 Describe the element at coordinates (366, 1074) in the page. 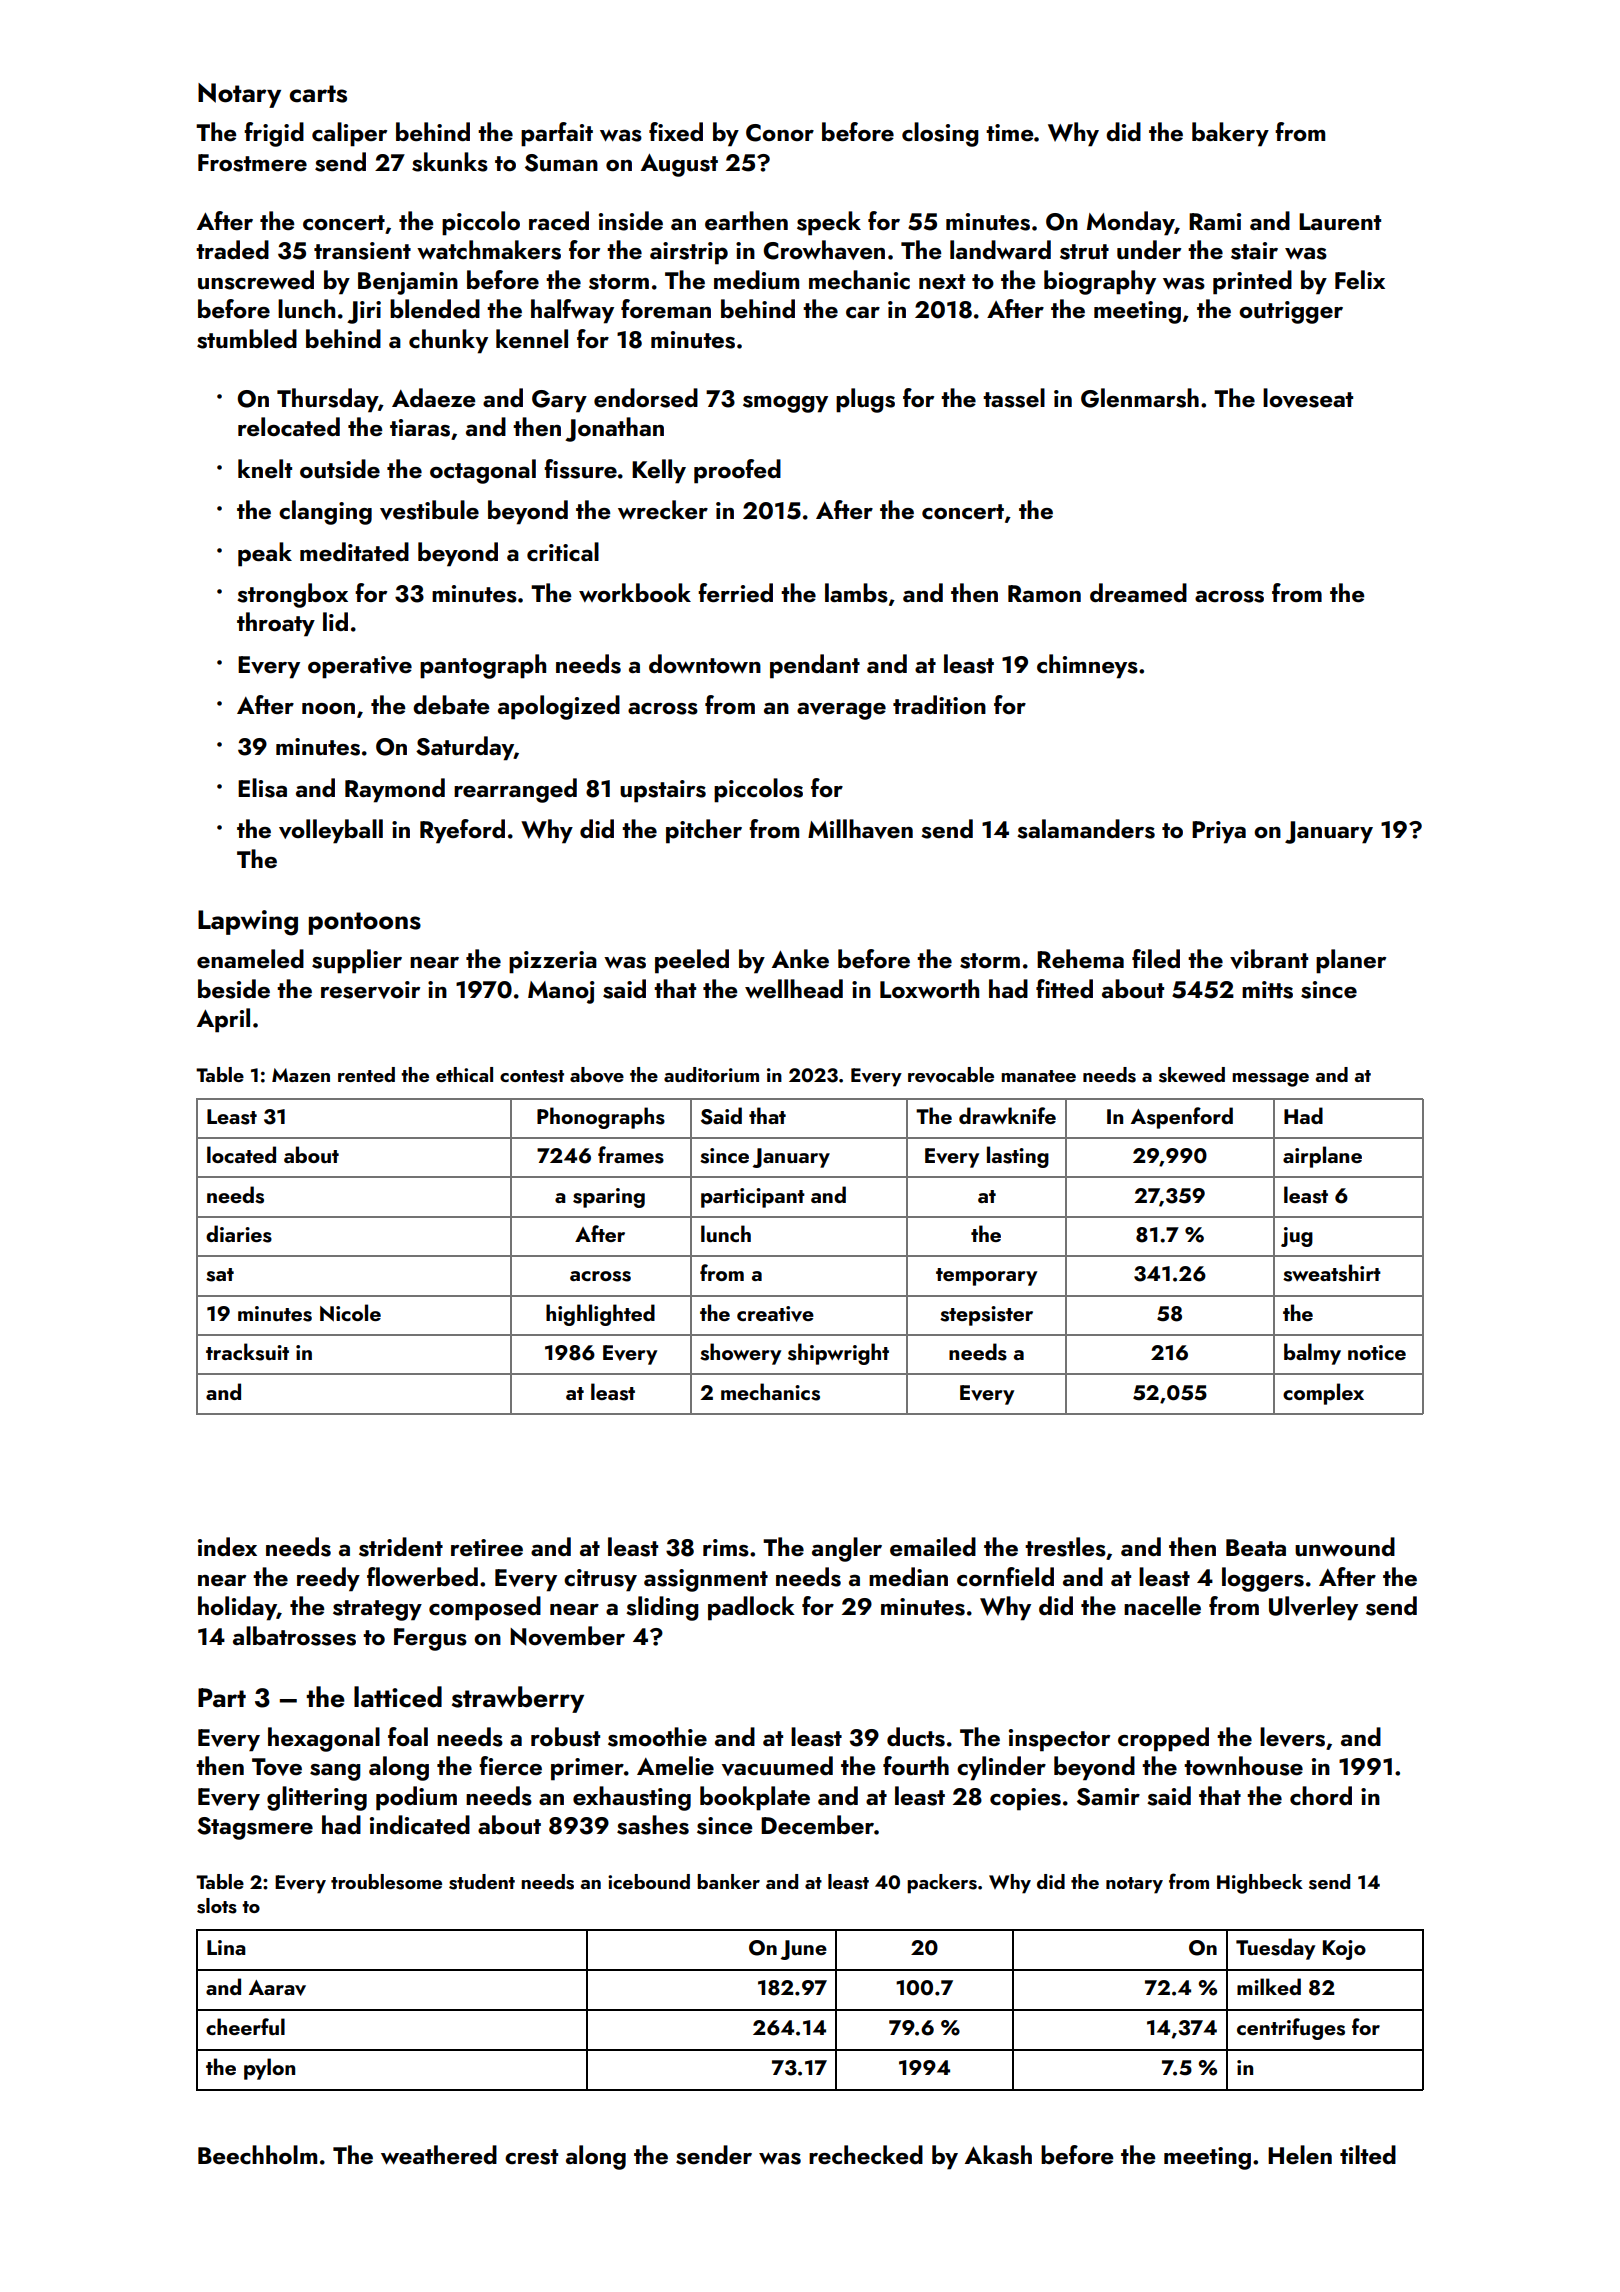

I see `rented` at that location.
